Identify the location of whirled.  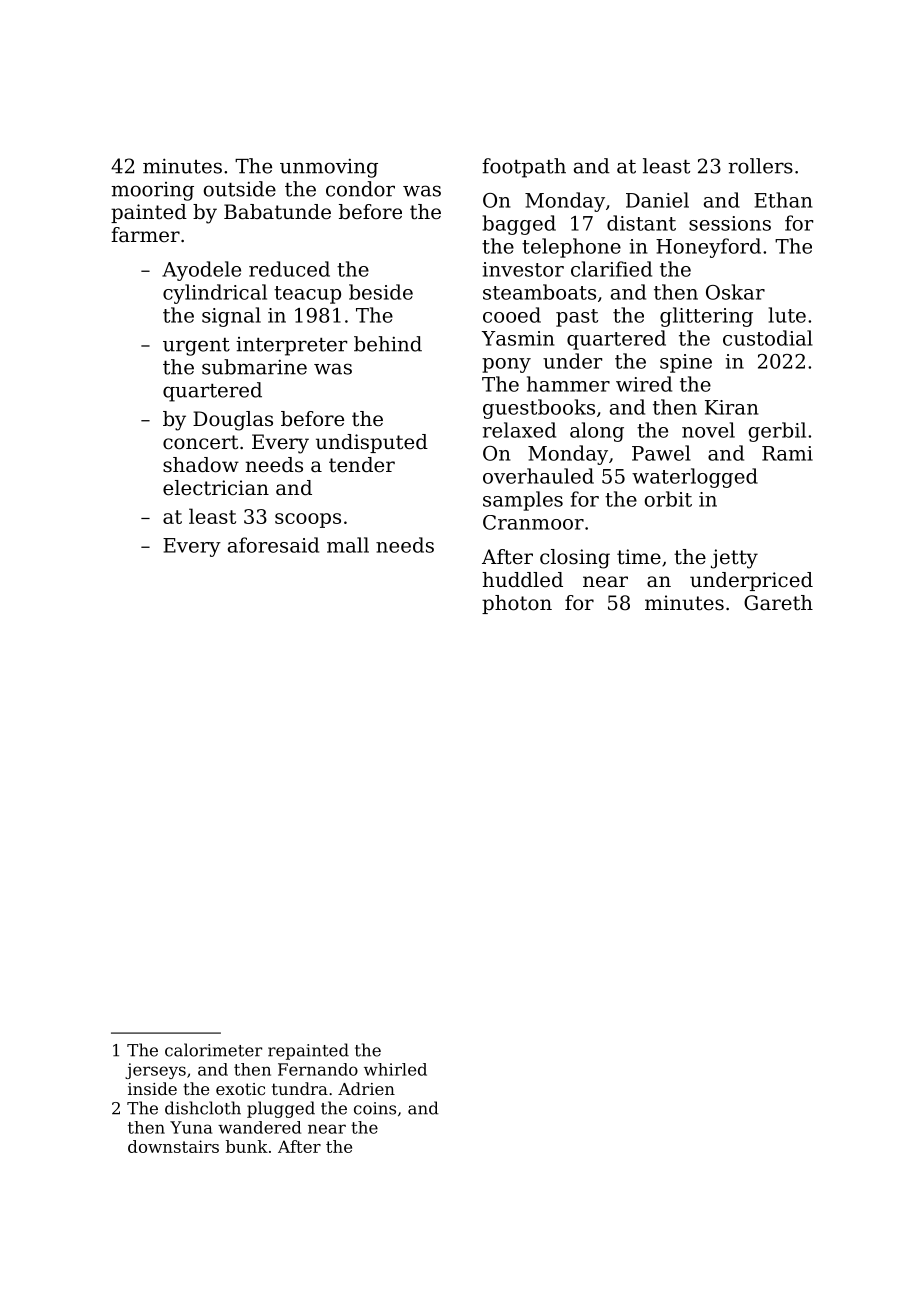
(395, 1069).
